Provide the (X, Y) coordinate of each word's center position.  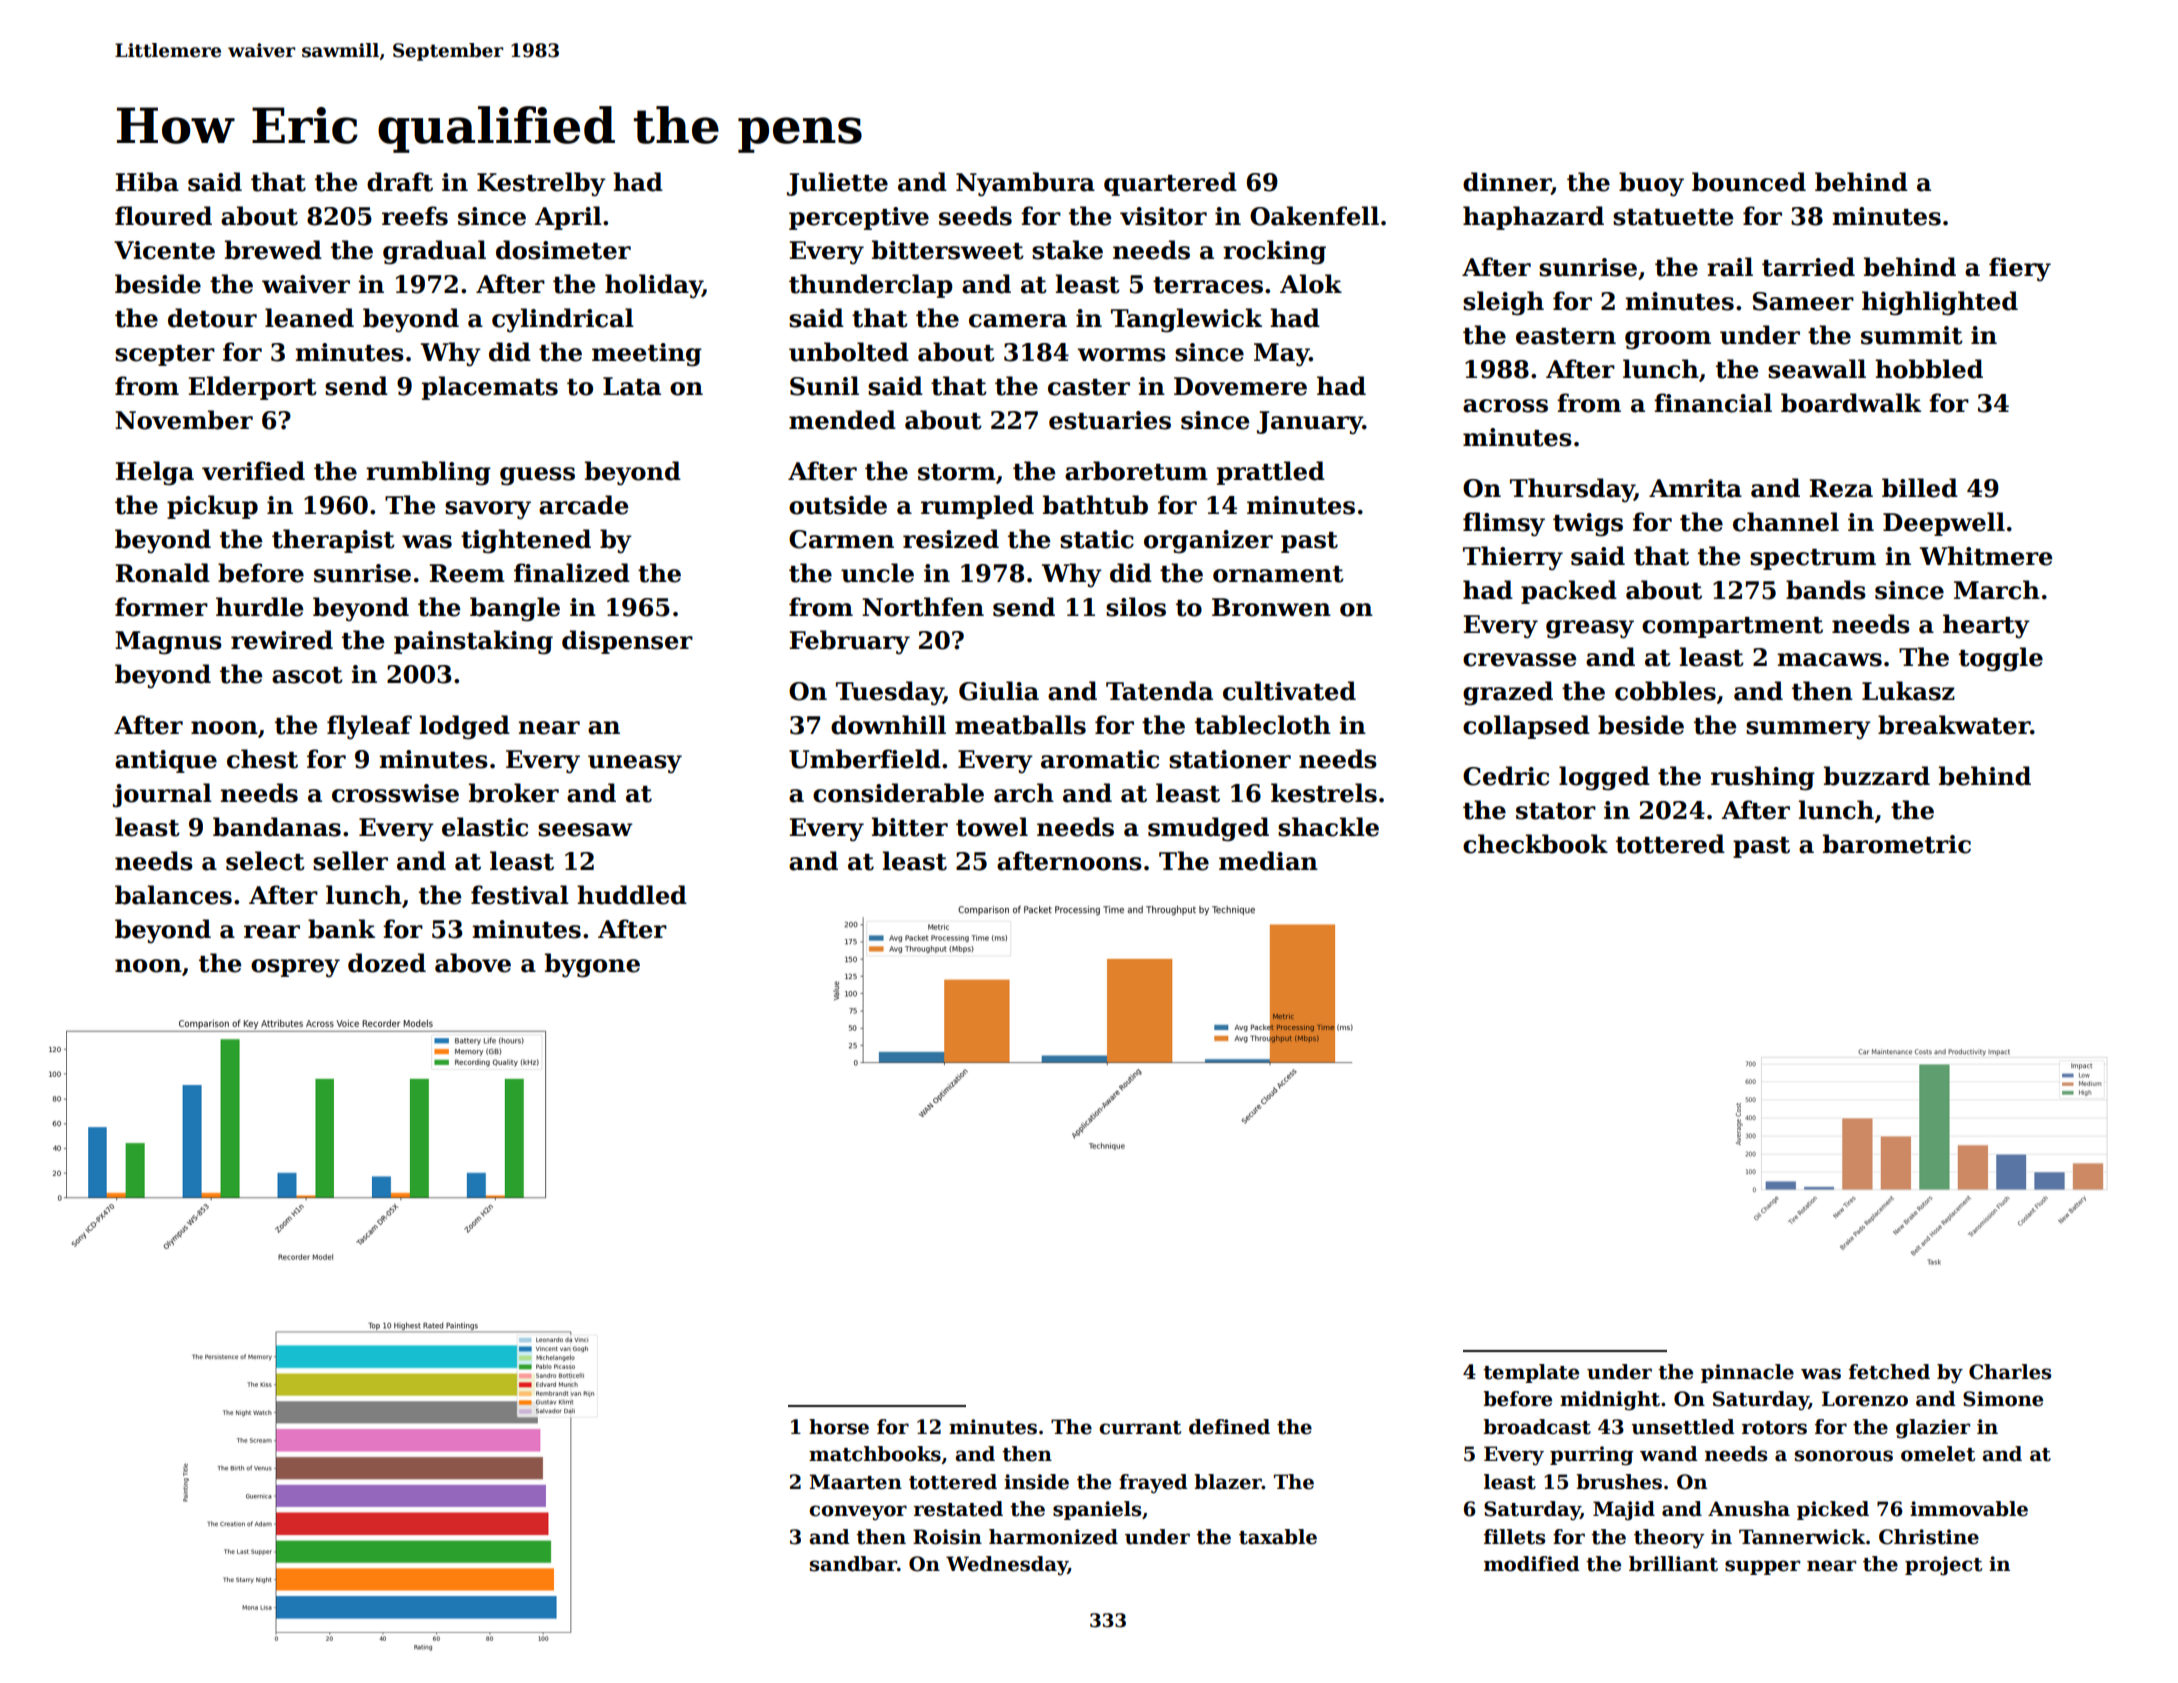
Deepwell (1944, 524)
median (1268, 861)
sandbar (853, 1564)
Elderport (252, 388)
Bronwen (1271, 607)
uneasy (635, 764)
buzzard (1877, 776)
